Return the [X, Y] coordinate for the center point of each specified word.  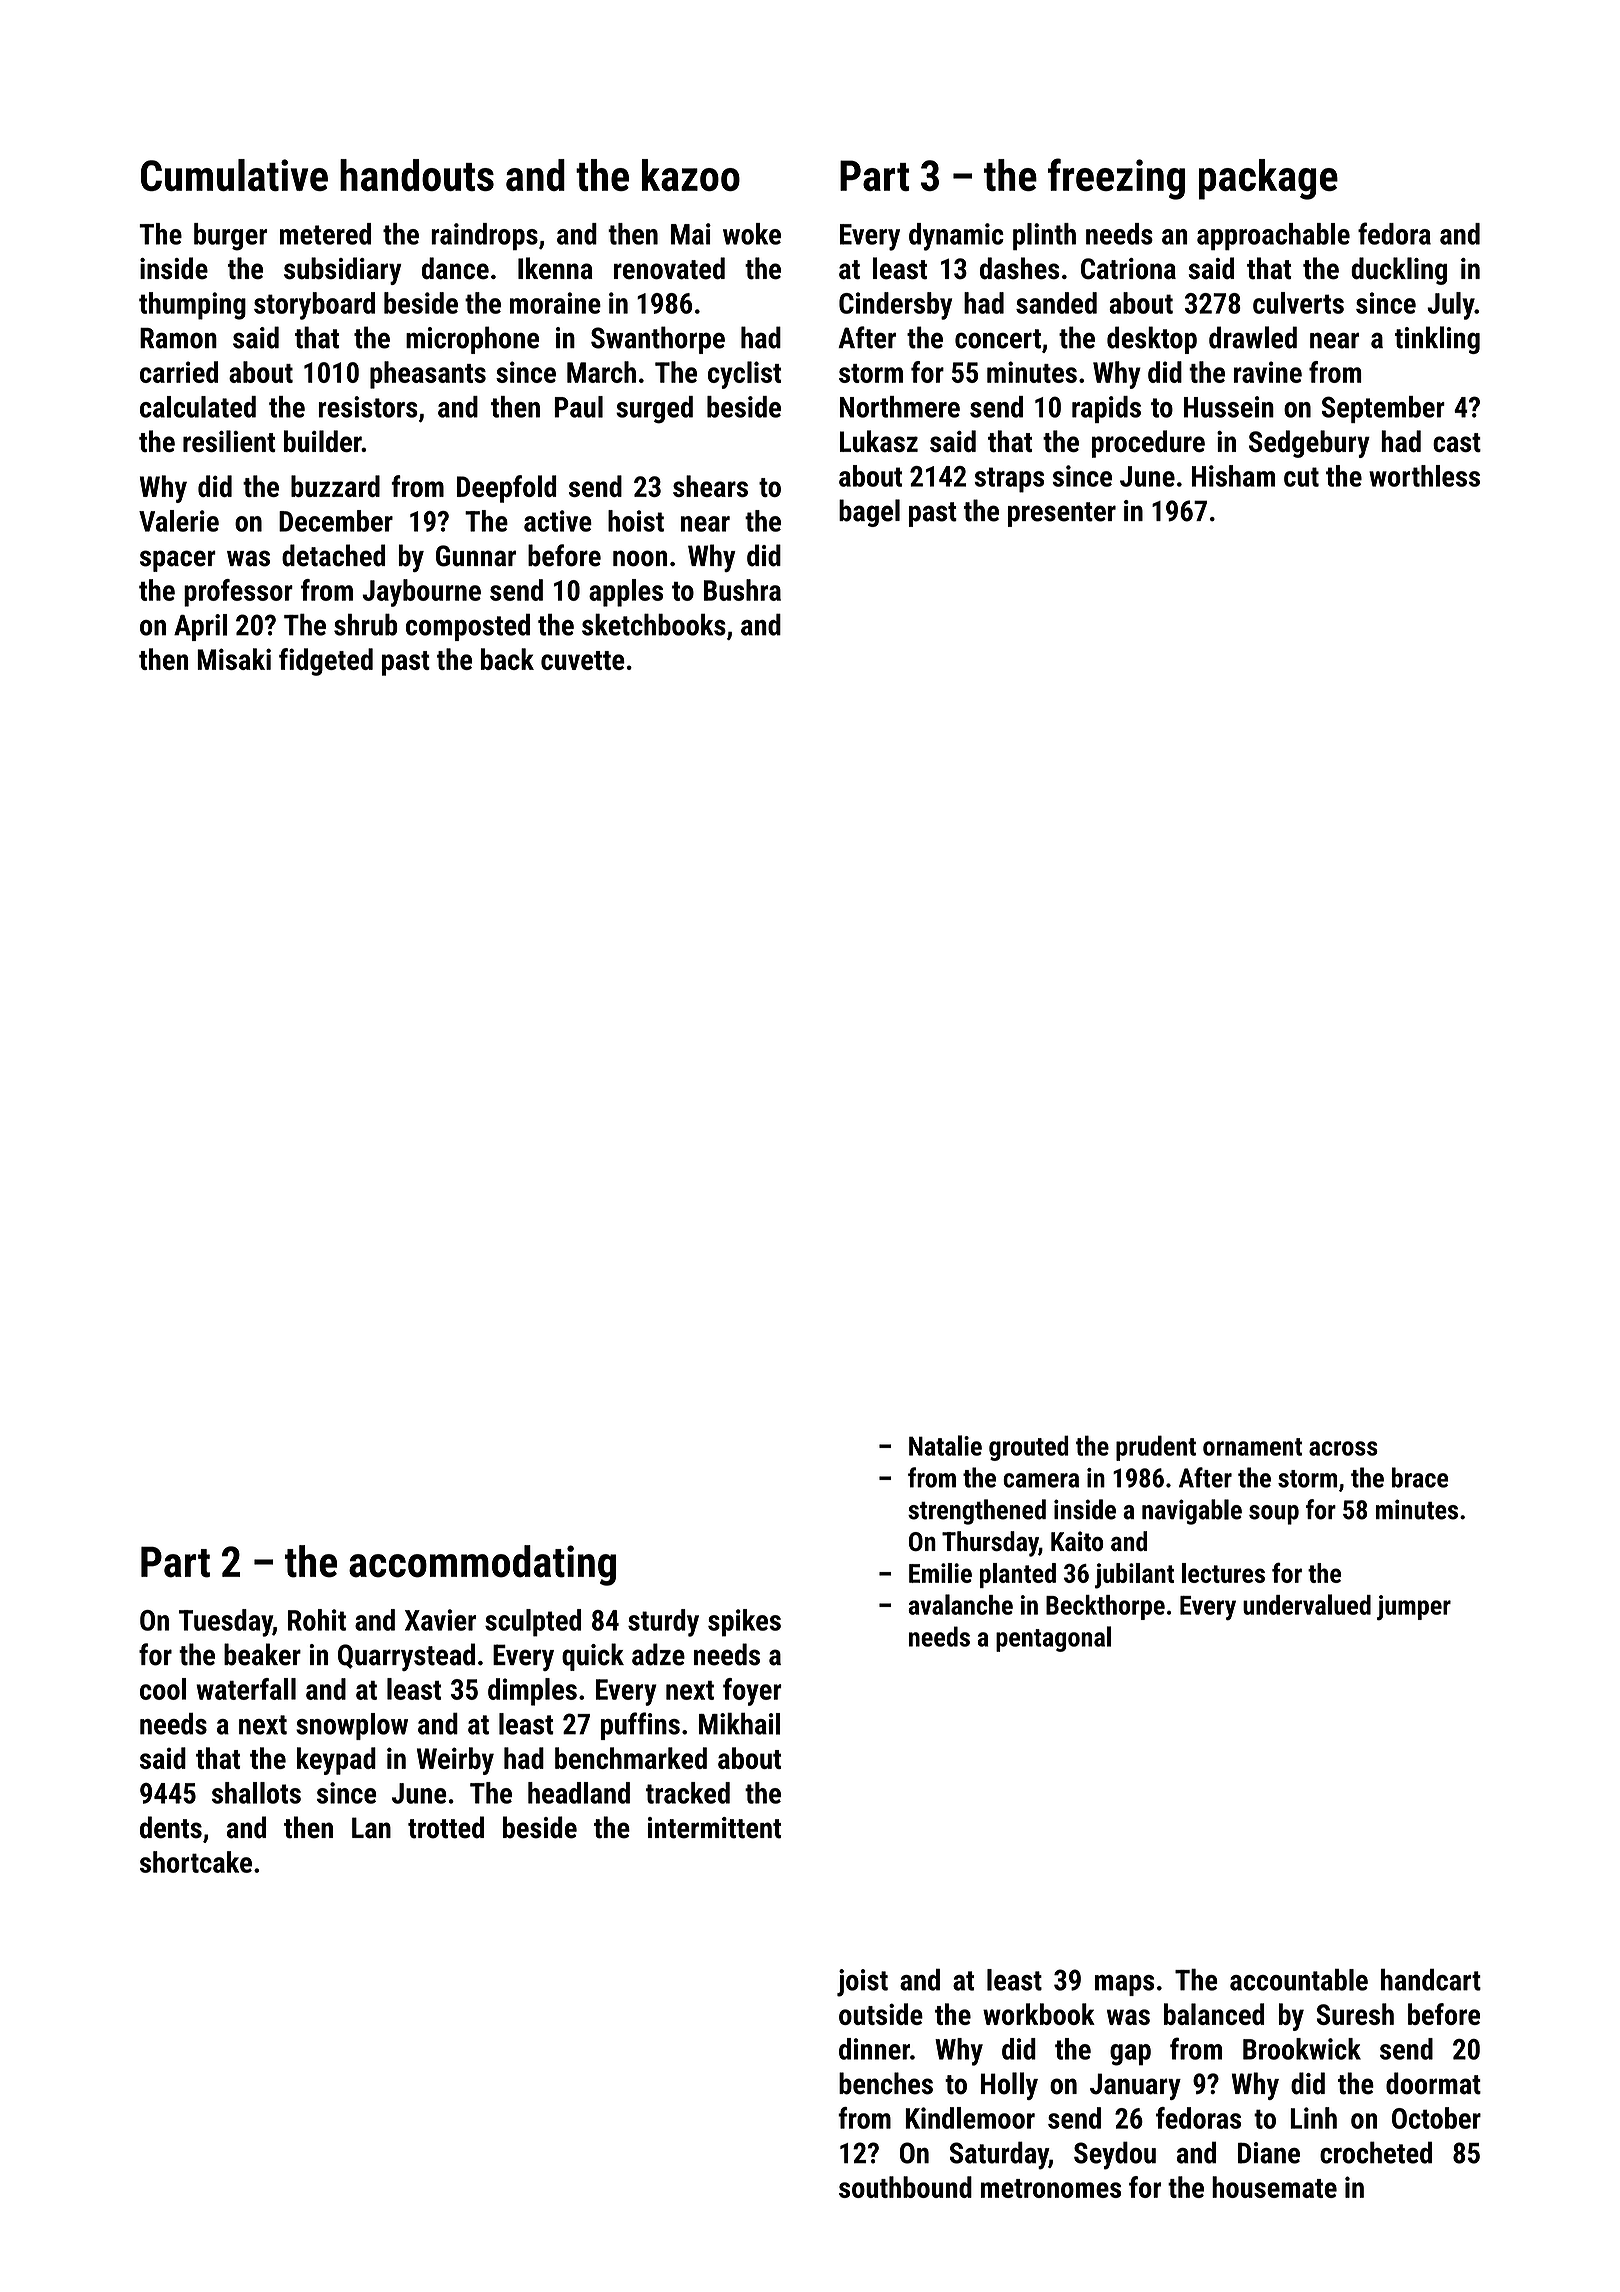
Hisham [1233, 476]
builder [323, 441]
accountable [1299, 1980]
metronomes [1051, 2188]
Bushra [742, 590]
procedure [1148, 444]
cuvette [583, 660]
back [507, 659]
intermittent [714, 1828]
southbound [905, 2187]
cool [163, 1689]
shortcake [196, 1862]
